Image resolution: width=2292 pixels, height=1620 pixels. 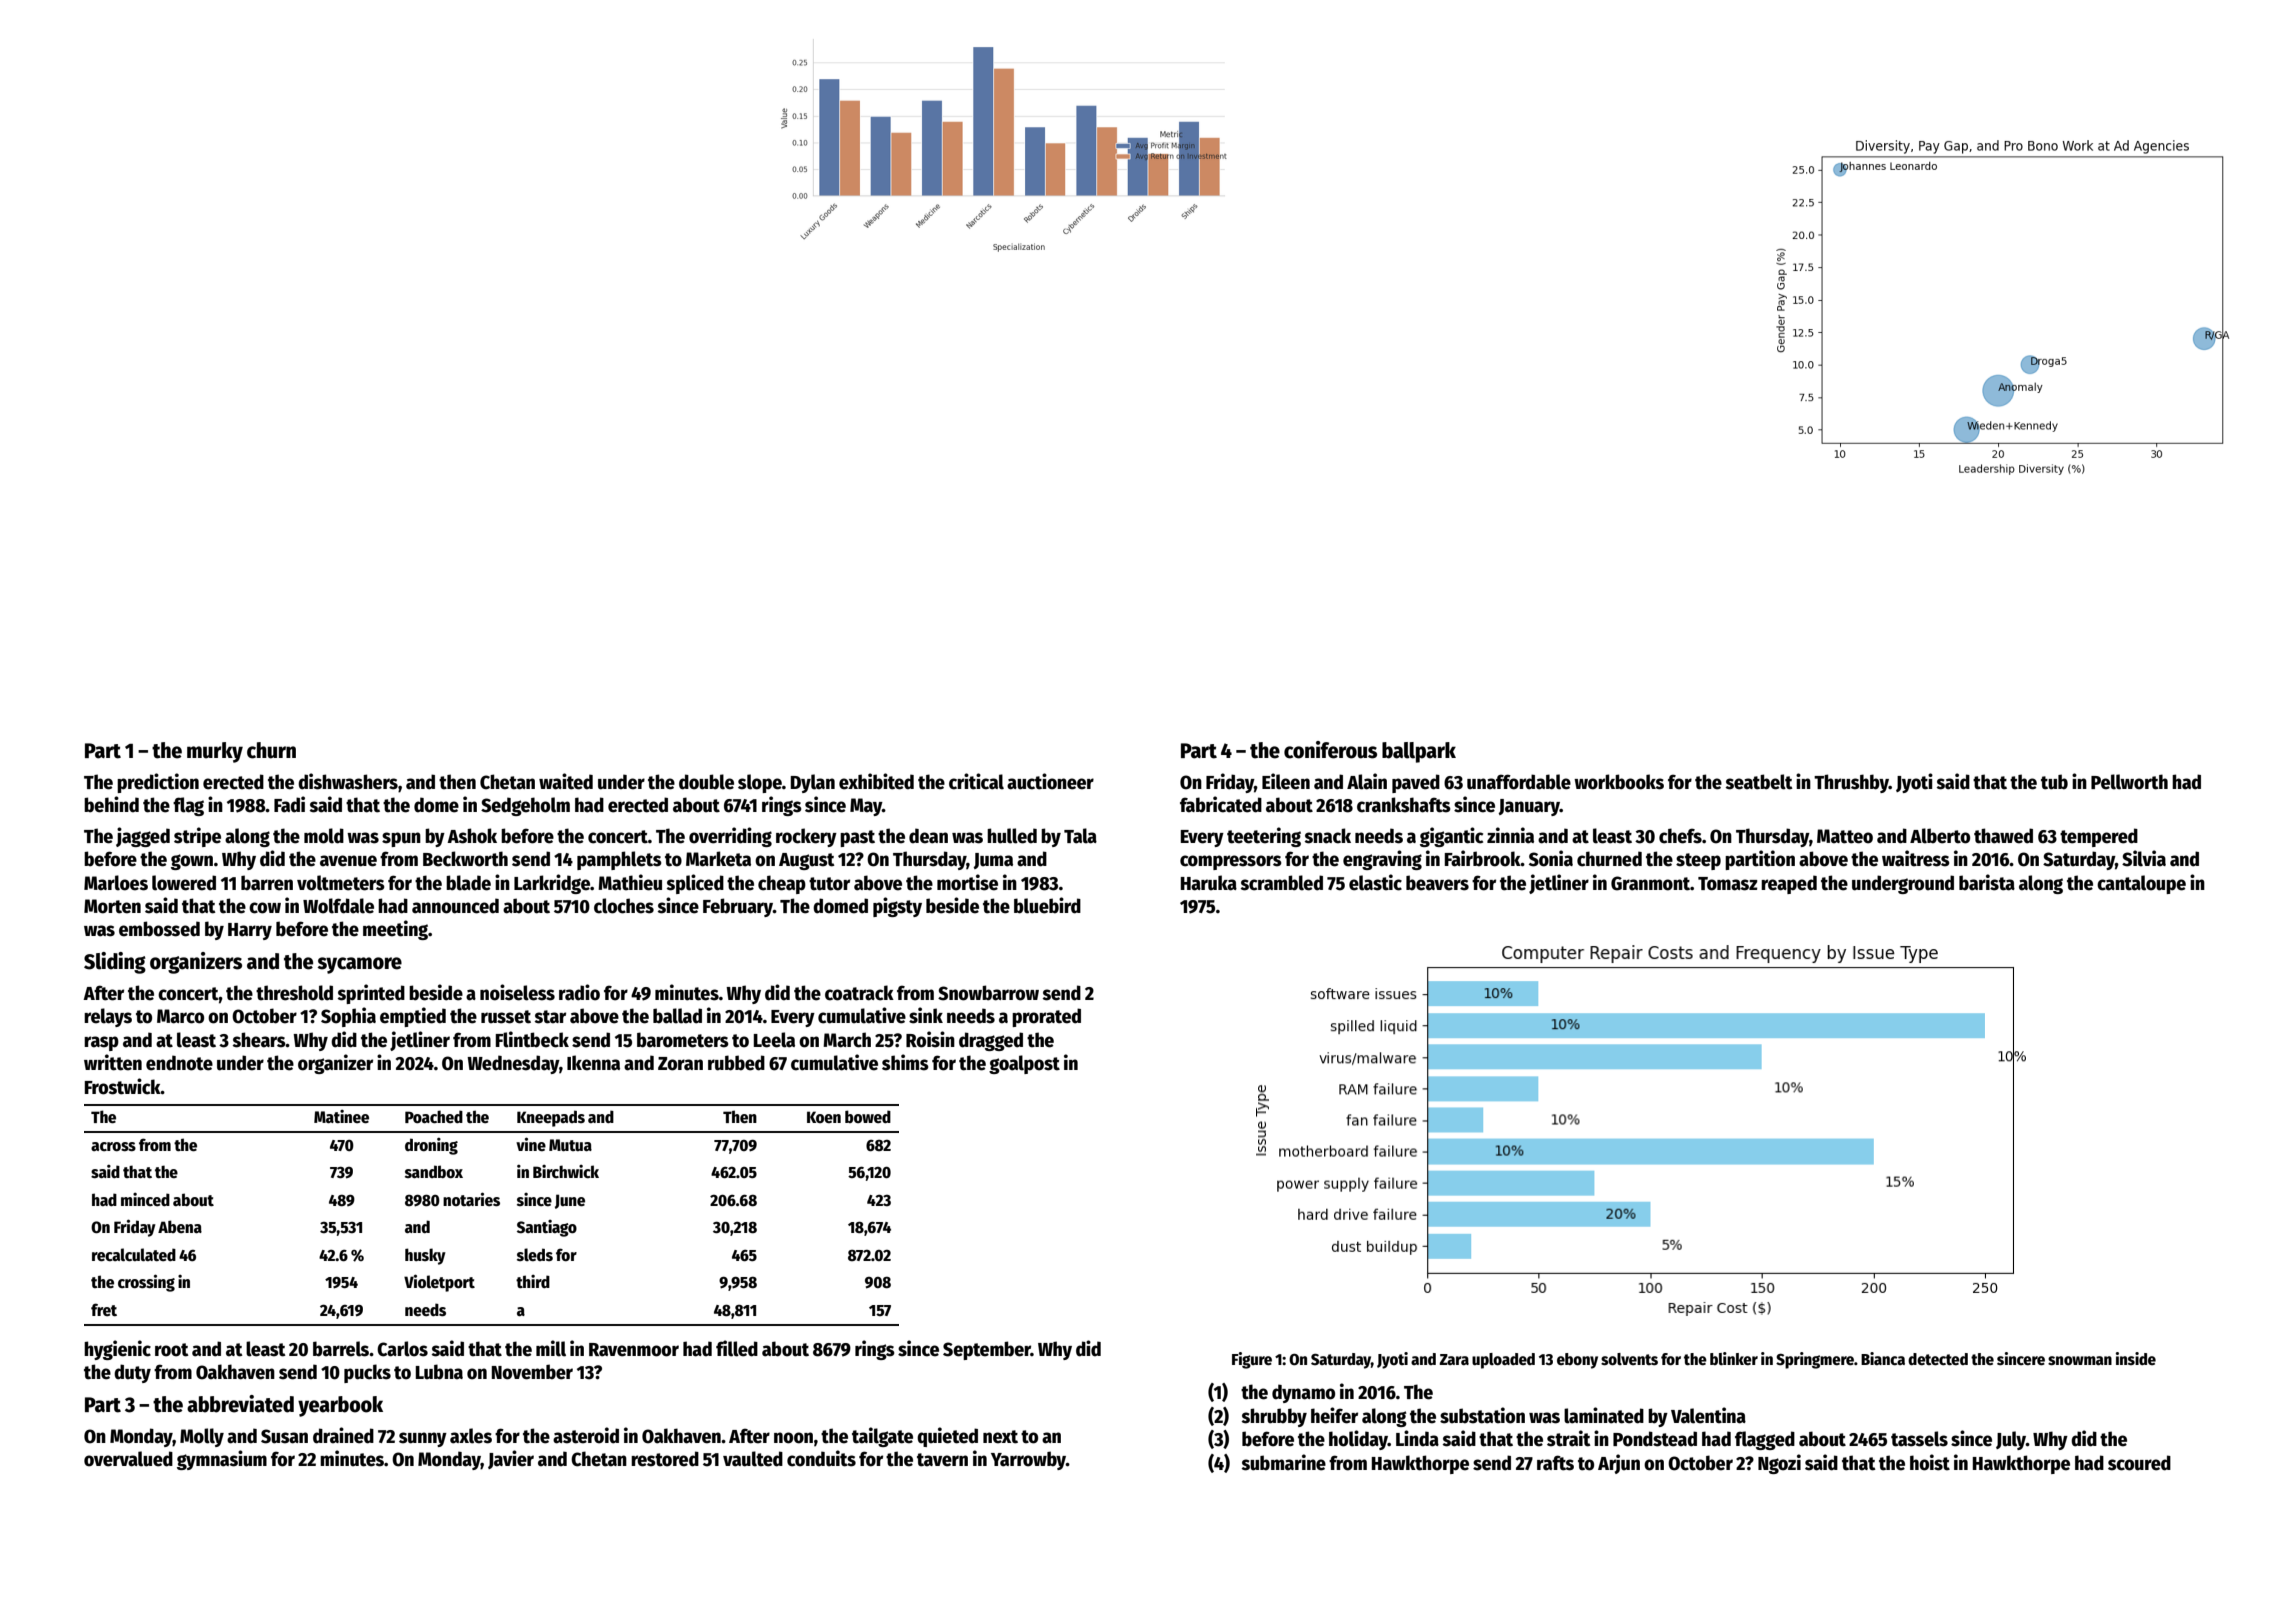 I want to click on rubbed, so click(x=736, y=1063).
